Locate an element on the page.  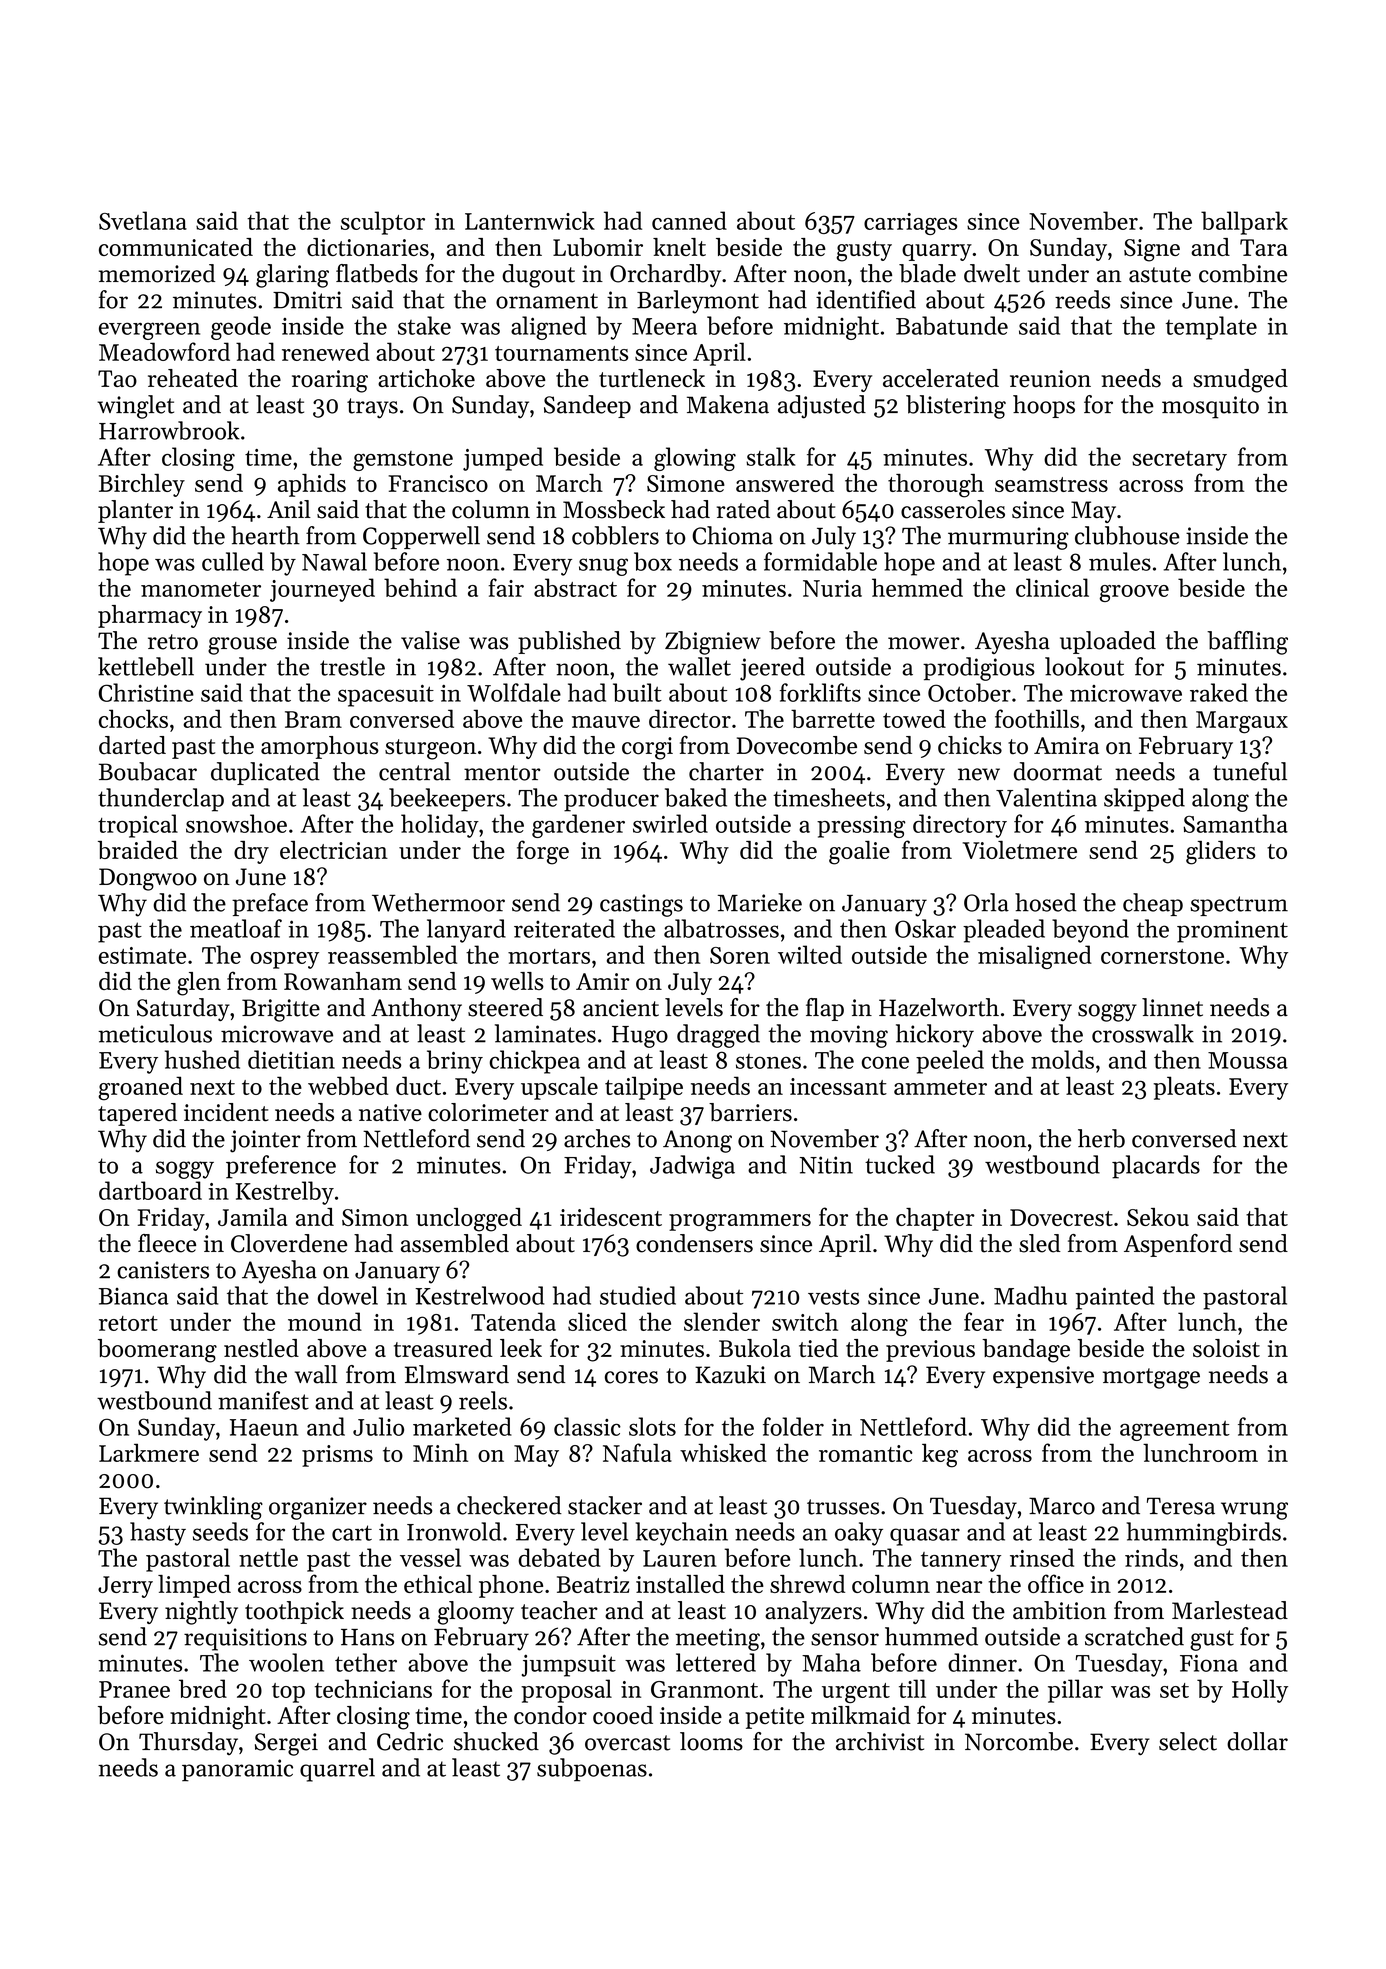
smudged is located at coordinates (1240, 381).
